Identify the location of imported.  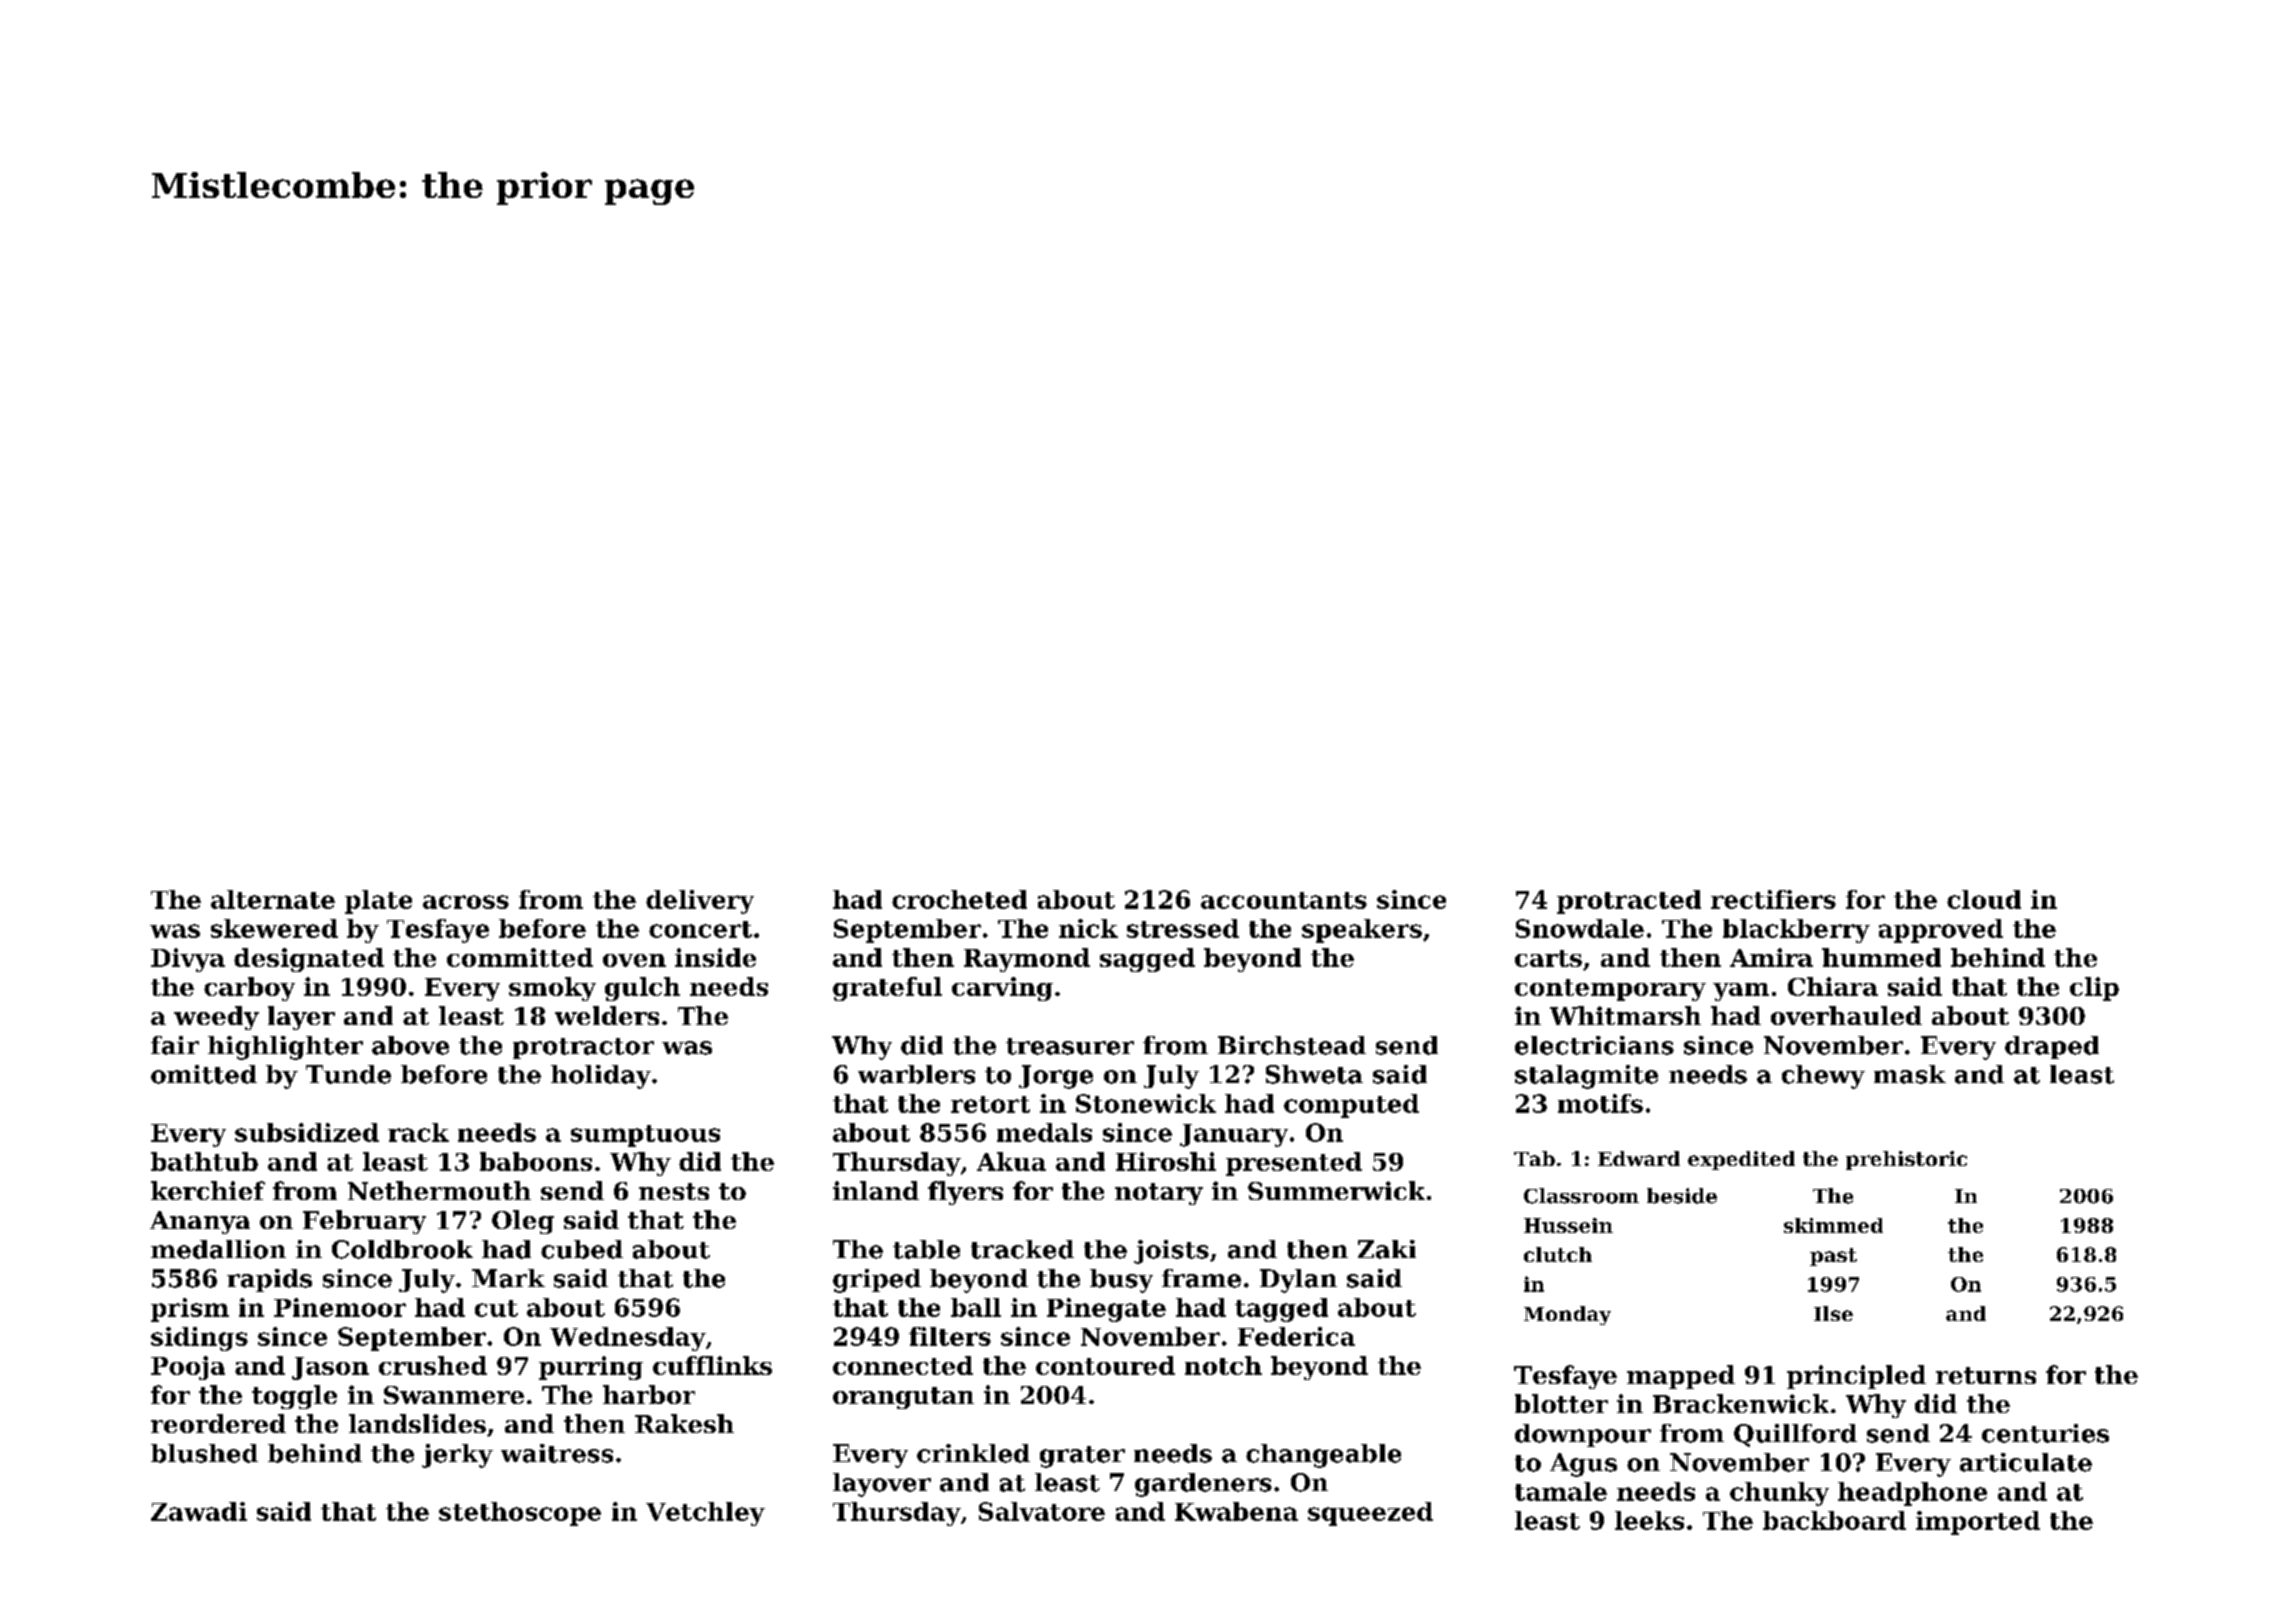
(1978, 1523).
